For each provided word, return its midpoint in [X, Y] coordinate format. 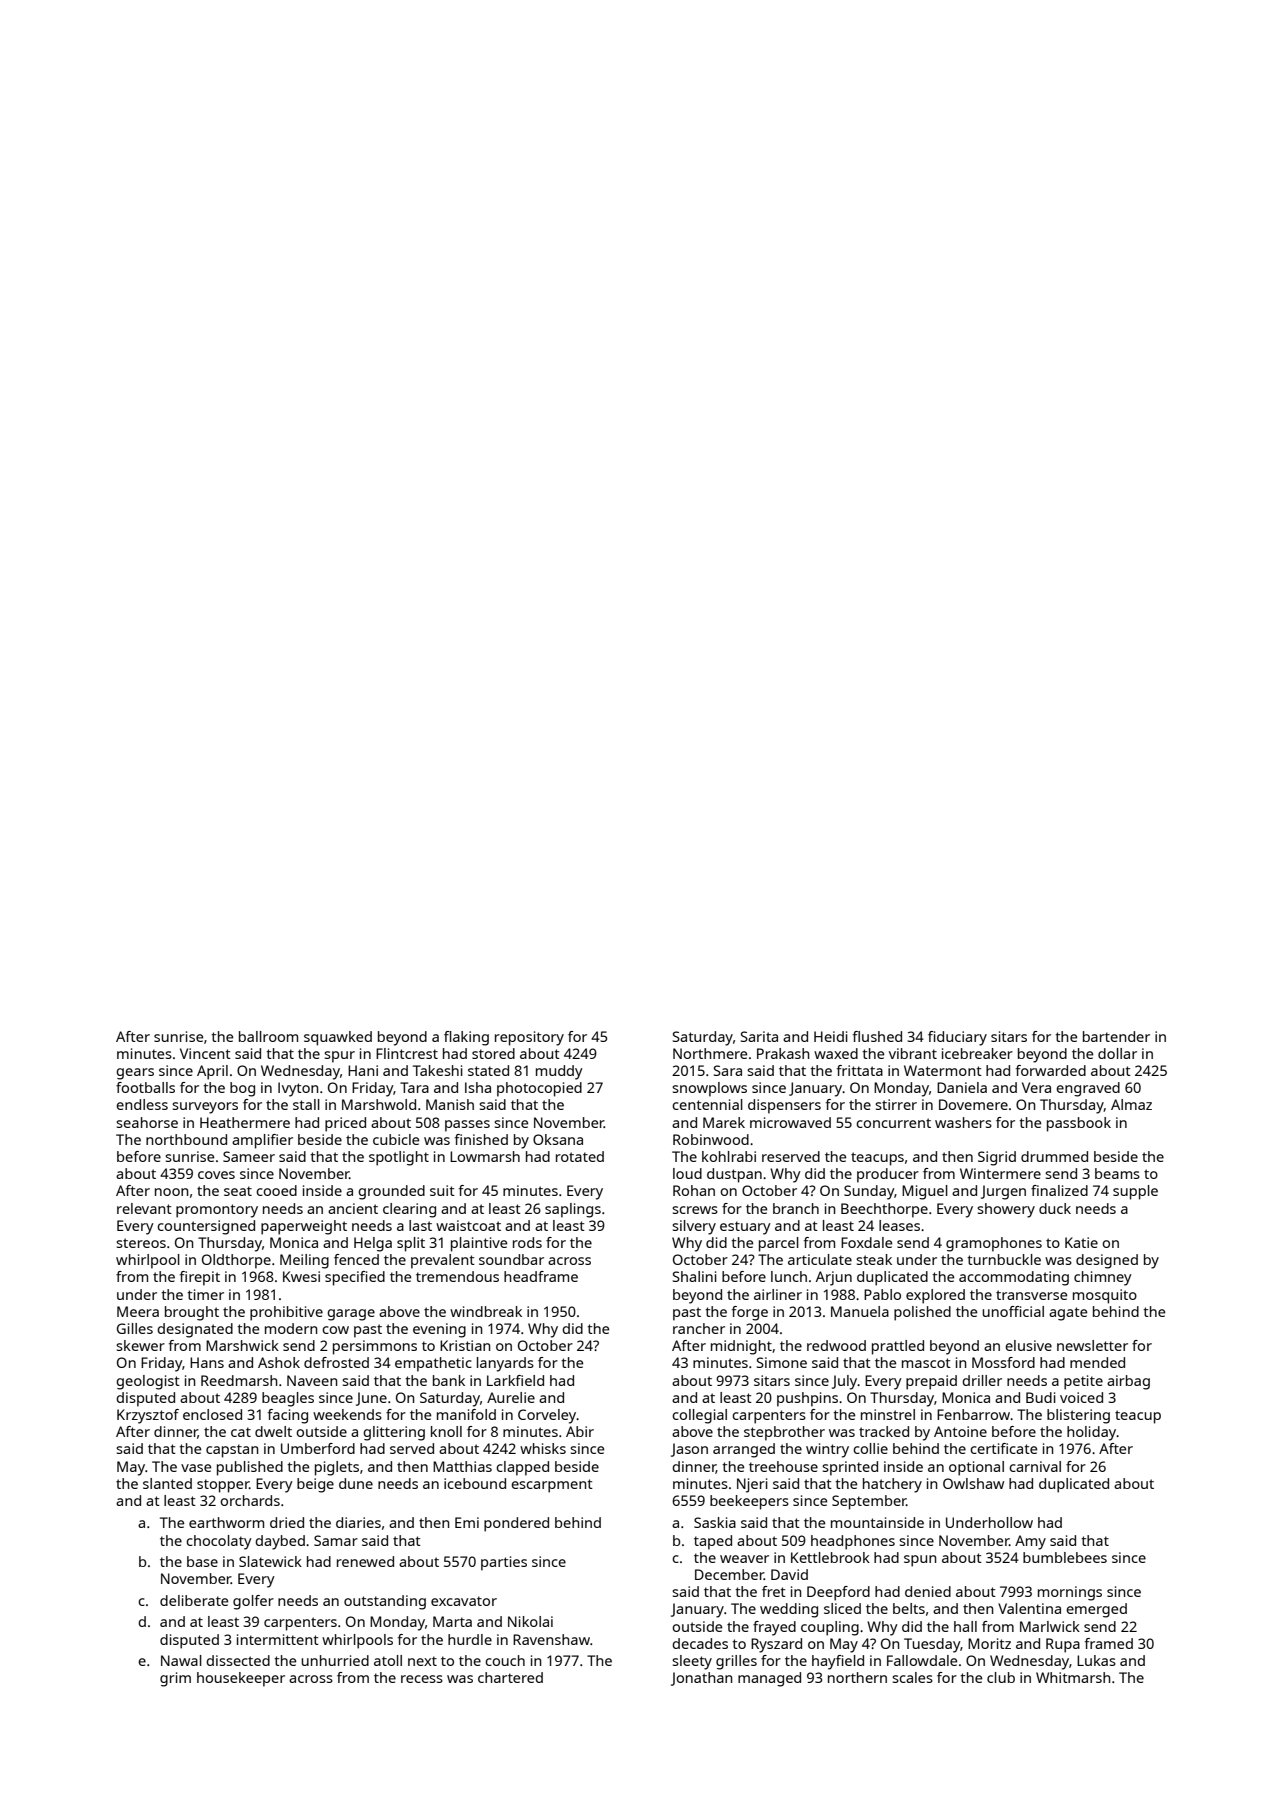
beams [1117, 1173]
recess [422, 1679]
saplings [573, 1210]
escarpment [552, 1486]
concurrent [893, 1123]
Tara [414, 1087]
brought [192, 1313]
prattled [898, 1347]
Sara [728, 1070]
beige [315, 1485]
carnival [1035, 1466]
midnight [741, 1347]
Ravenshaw [551, 1639]
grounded [391, 1192]
